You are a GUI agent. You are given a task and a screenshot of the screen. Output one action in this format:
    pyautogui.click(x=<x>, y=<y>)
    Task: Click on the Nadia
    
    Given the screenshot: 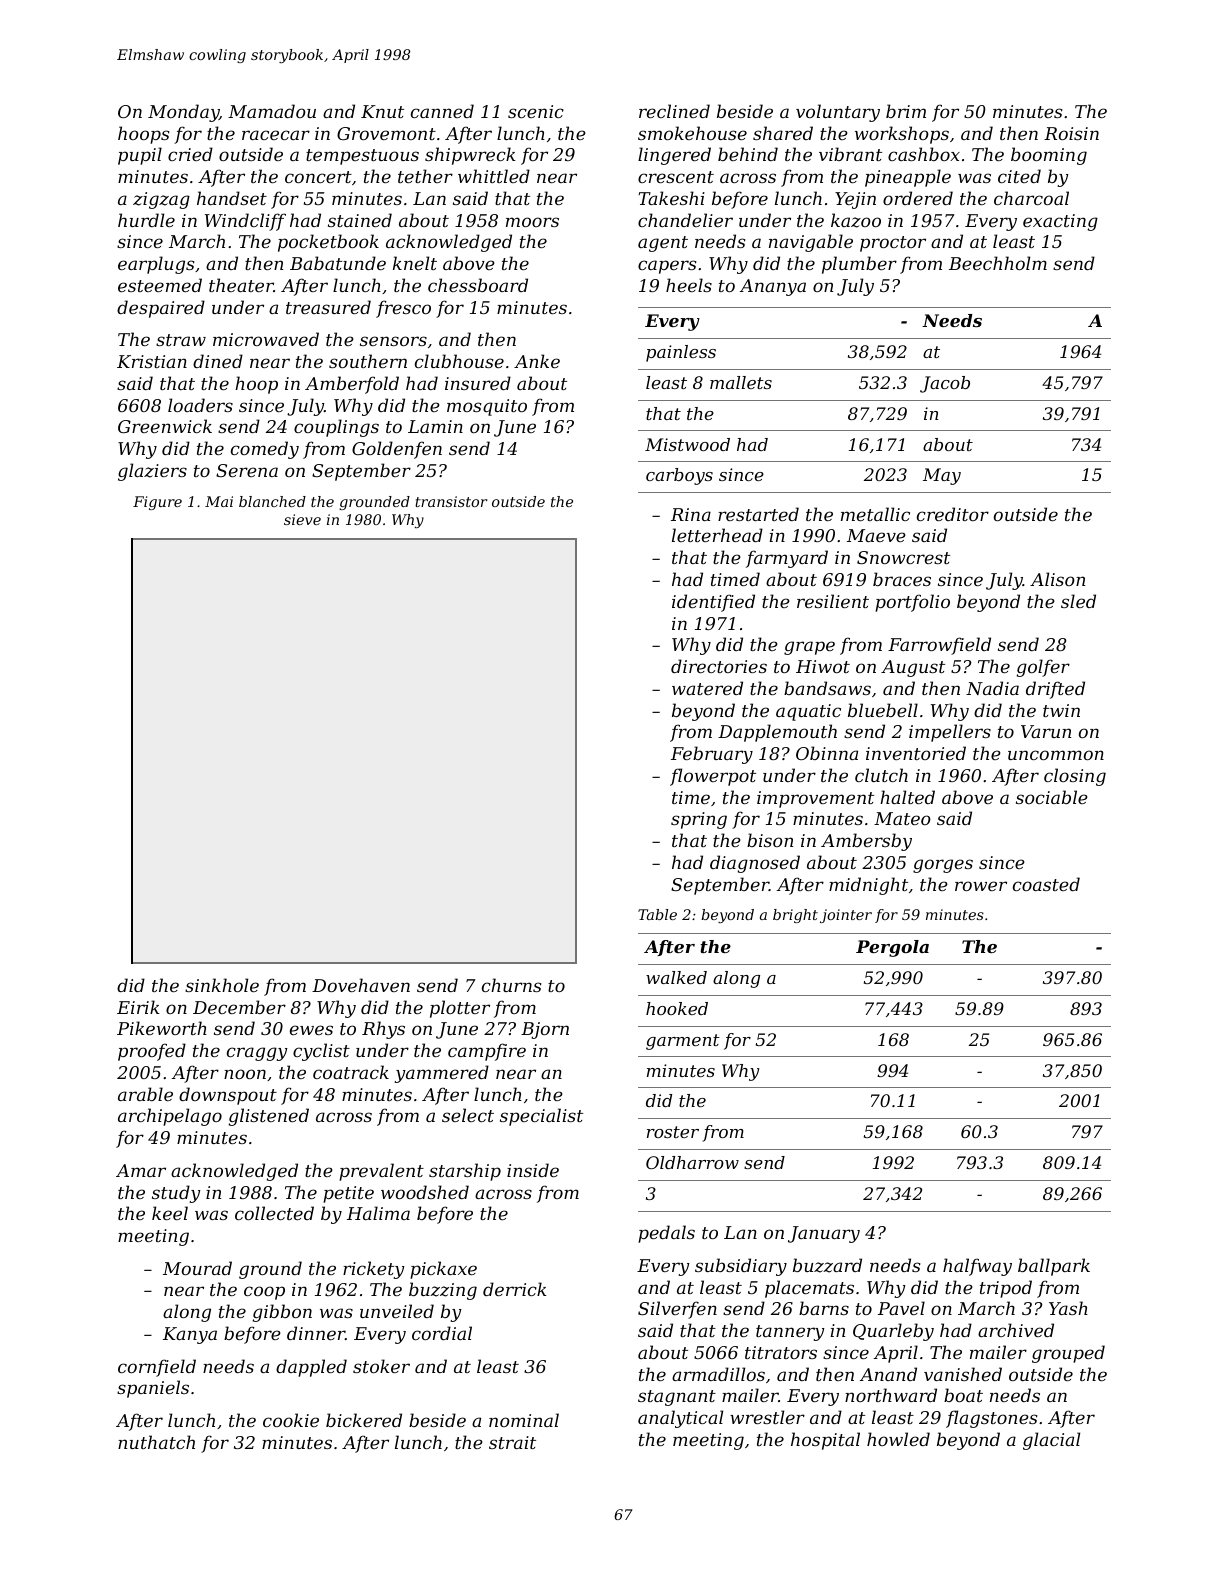 What is the action you would take?
    pyautogui.click(x=992, y=688)
